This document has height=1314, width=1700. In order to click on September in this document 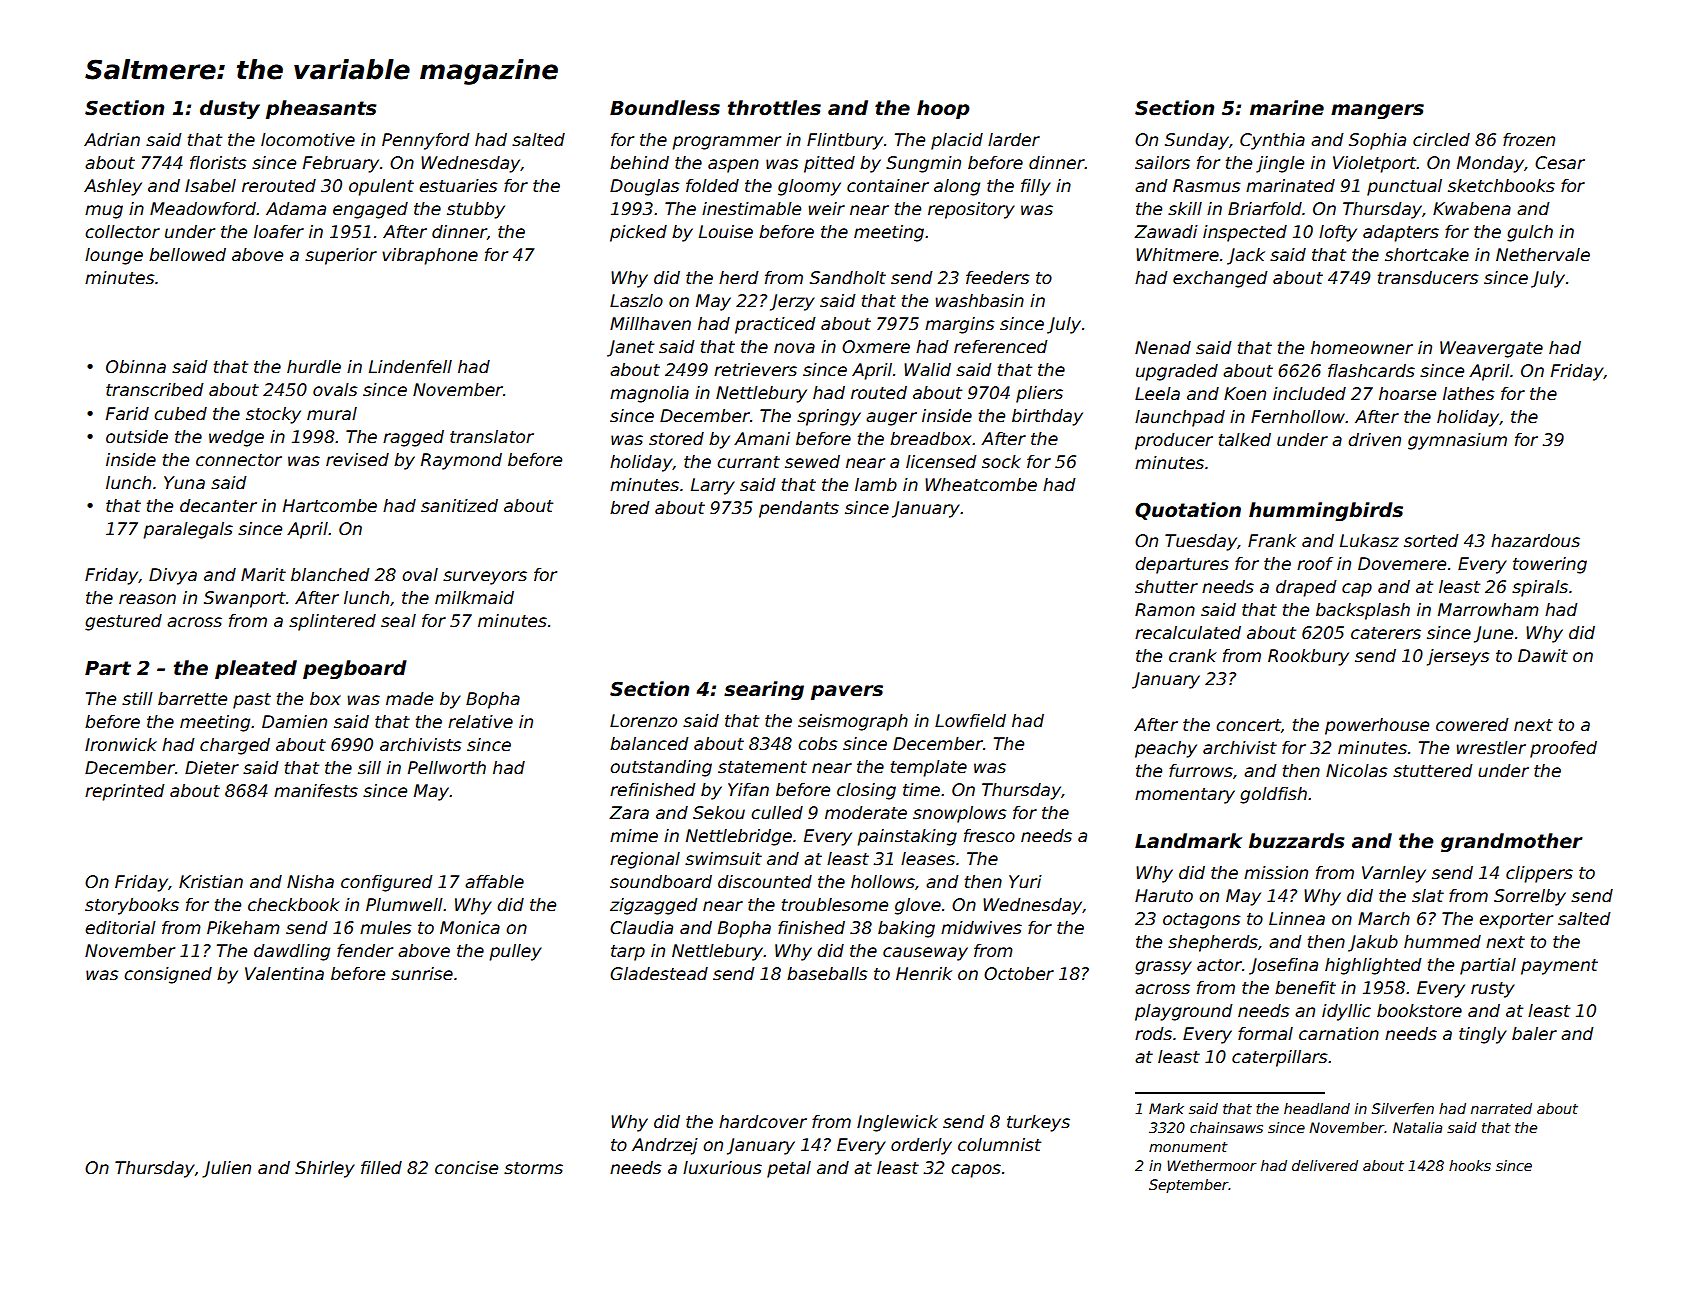, I will do `click(1189, 1186)`.
